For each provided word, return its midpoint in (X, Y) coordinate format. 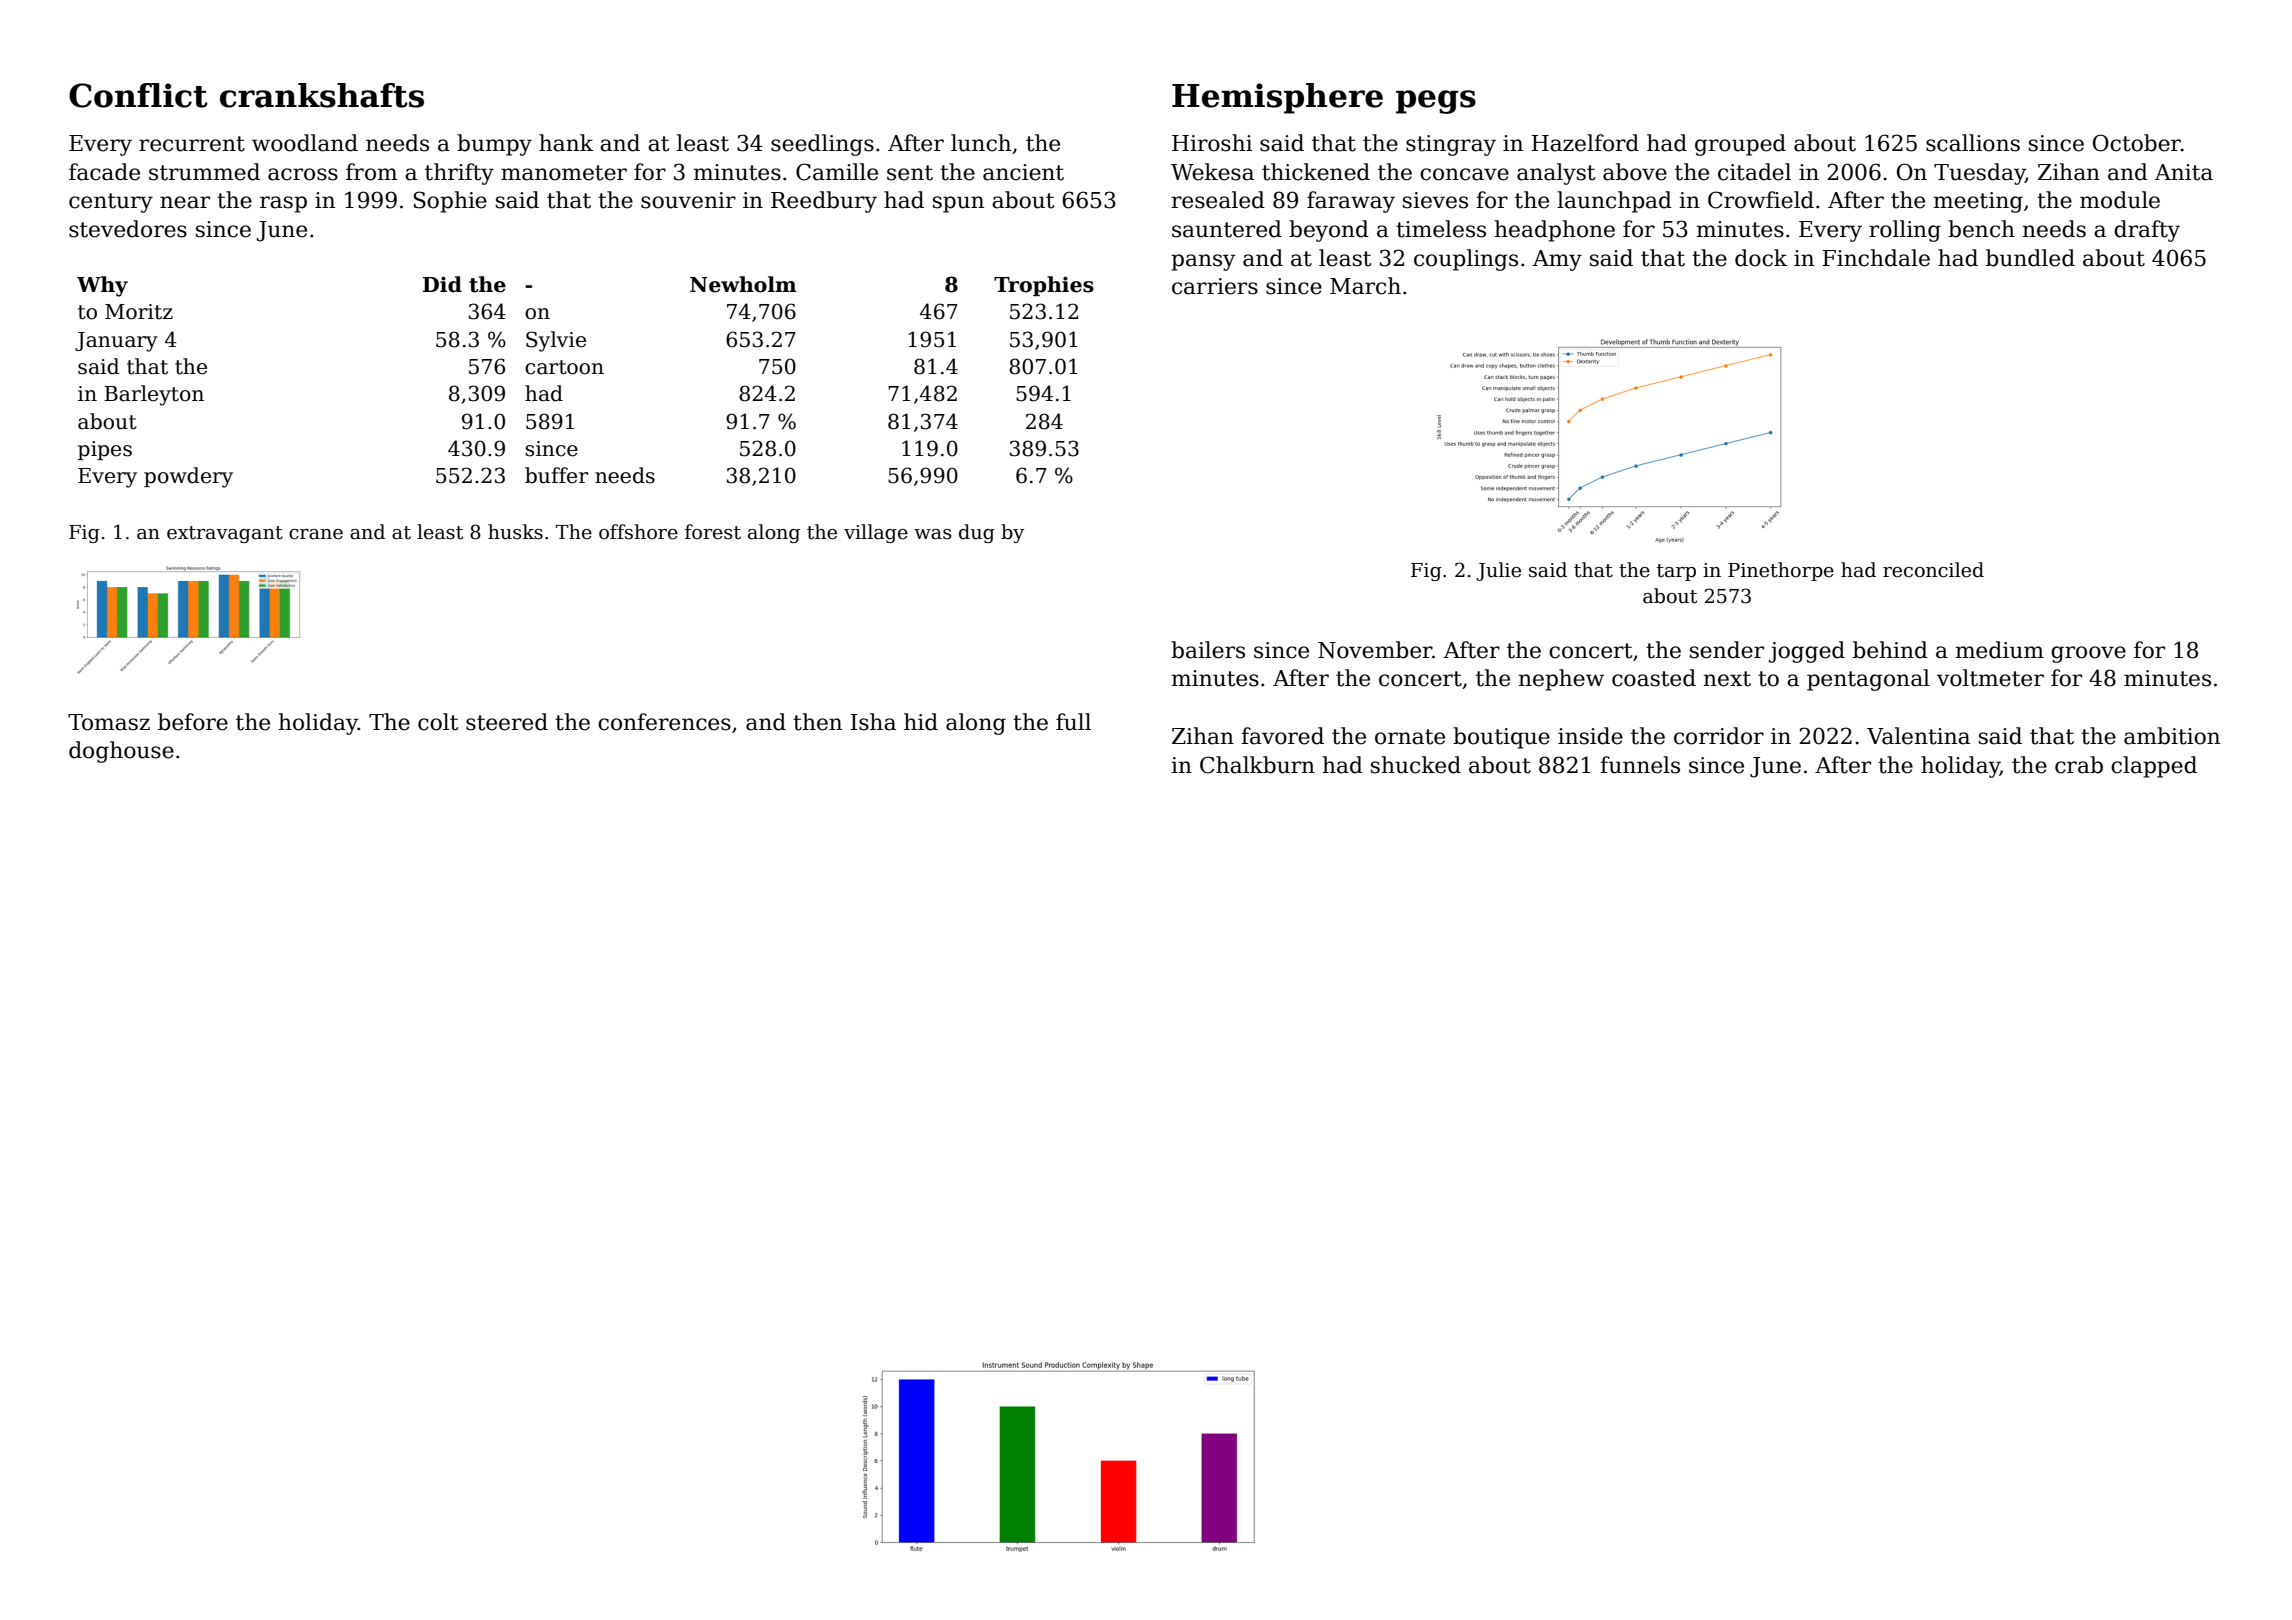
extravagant (225, 534)
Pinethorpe (1781, 571)
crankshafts (322, 95)
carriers (1215, 286)
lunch (981, 143)
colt (438, 722)
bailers (1208, 650)
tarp (1676, 572)
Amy (1557, 260)
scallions (1973, 143)
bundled (2030, 258)
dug (977, 533)
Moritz (139, 312)
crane (316, 534)
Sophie (450, 202)
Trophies (1044, 286)
